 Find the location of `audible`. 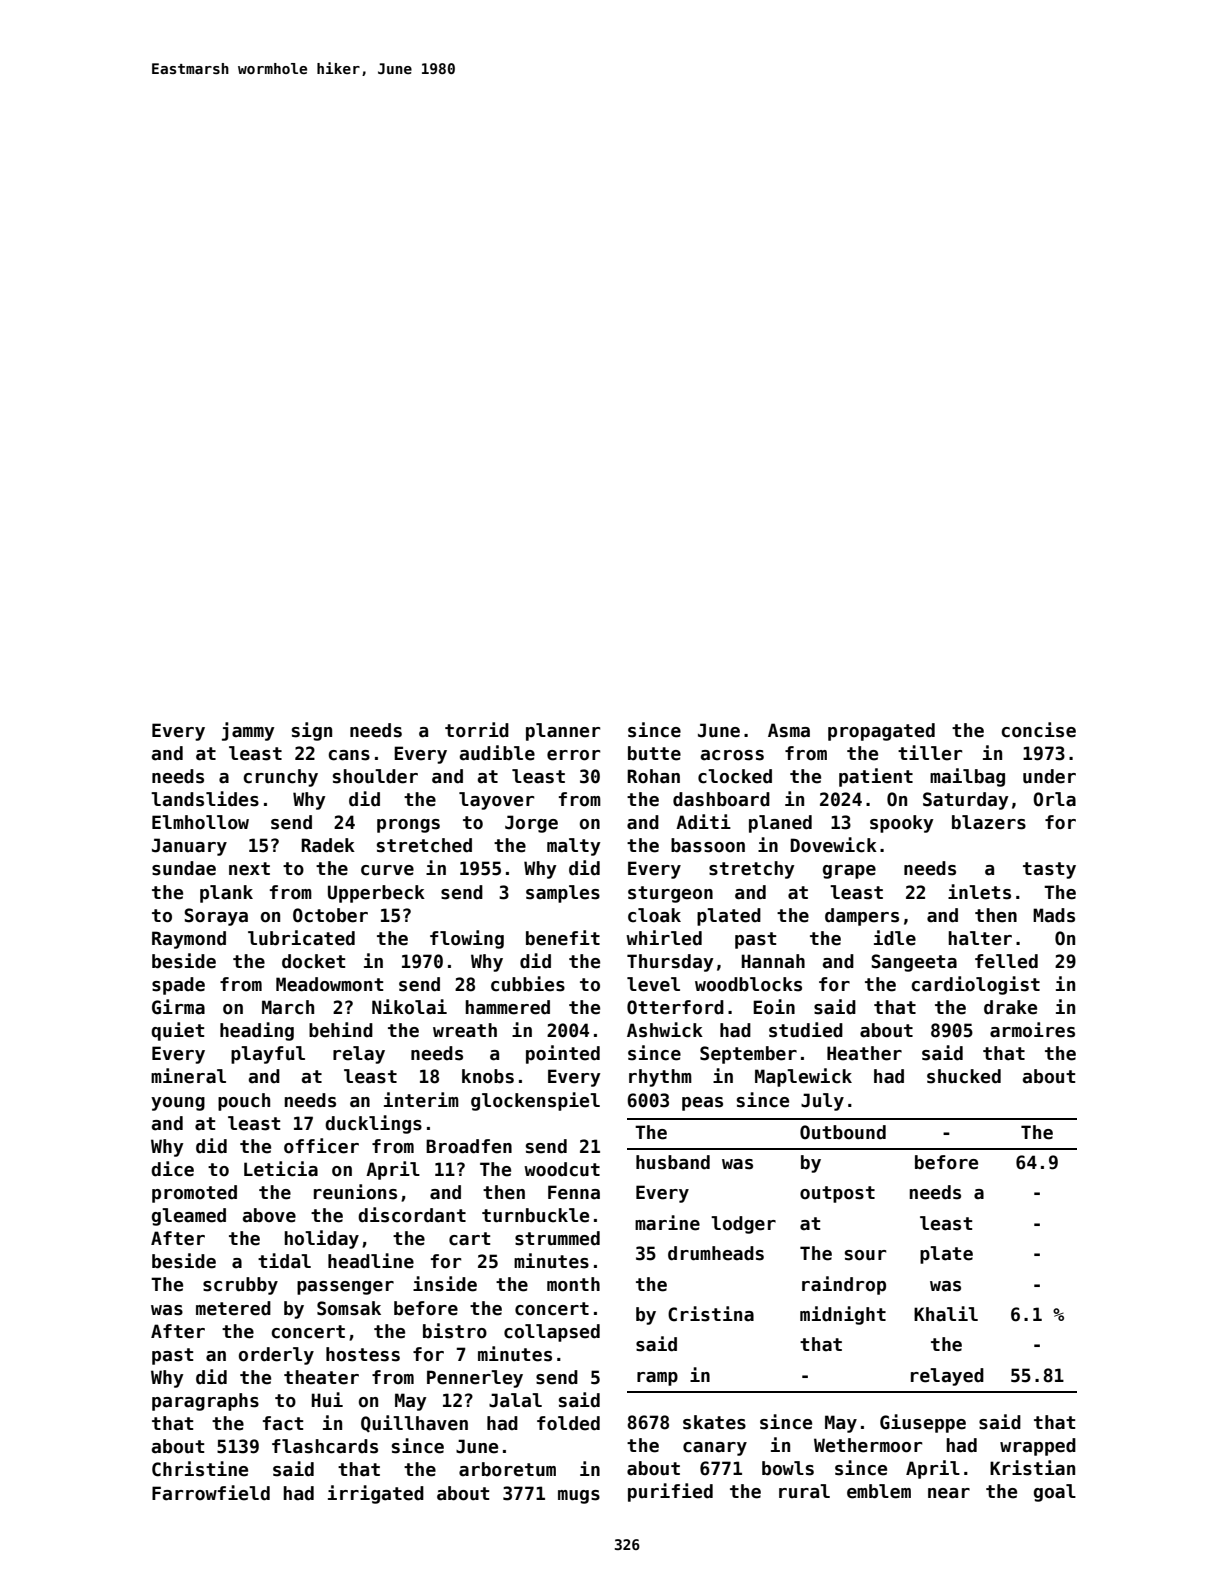

audible is located at coordinates (497, 753).
